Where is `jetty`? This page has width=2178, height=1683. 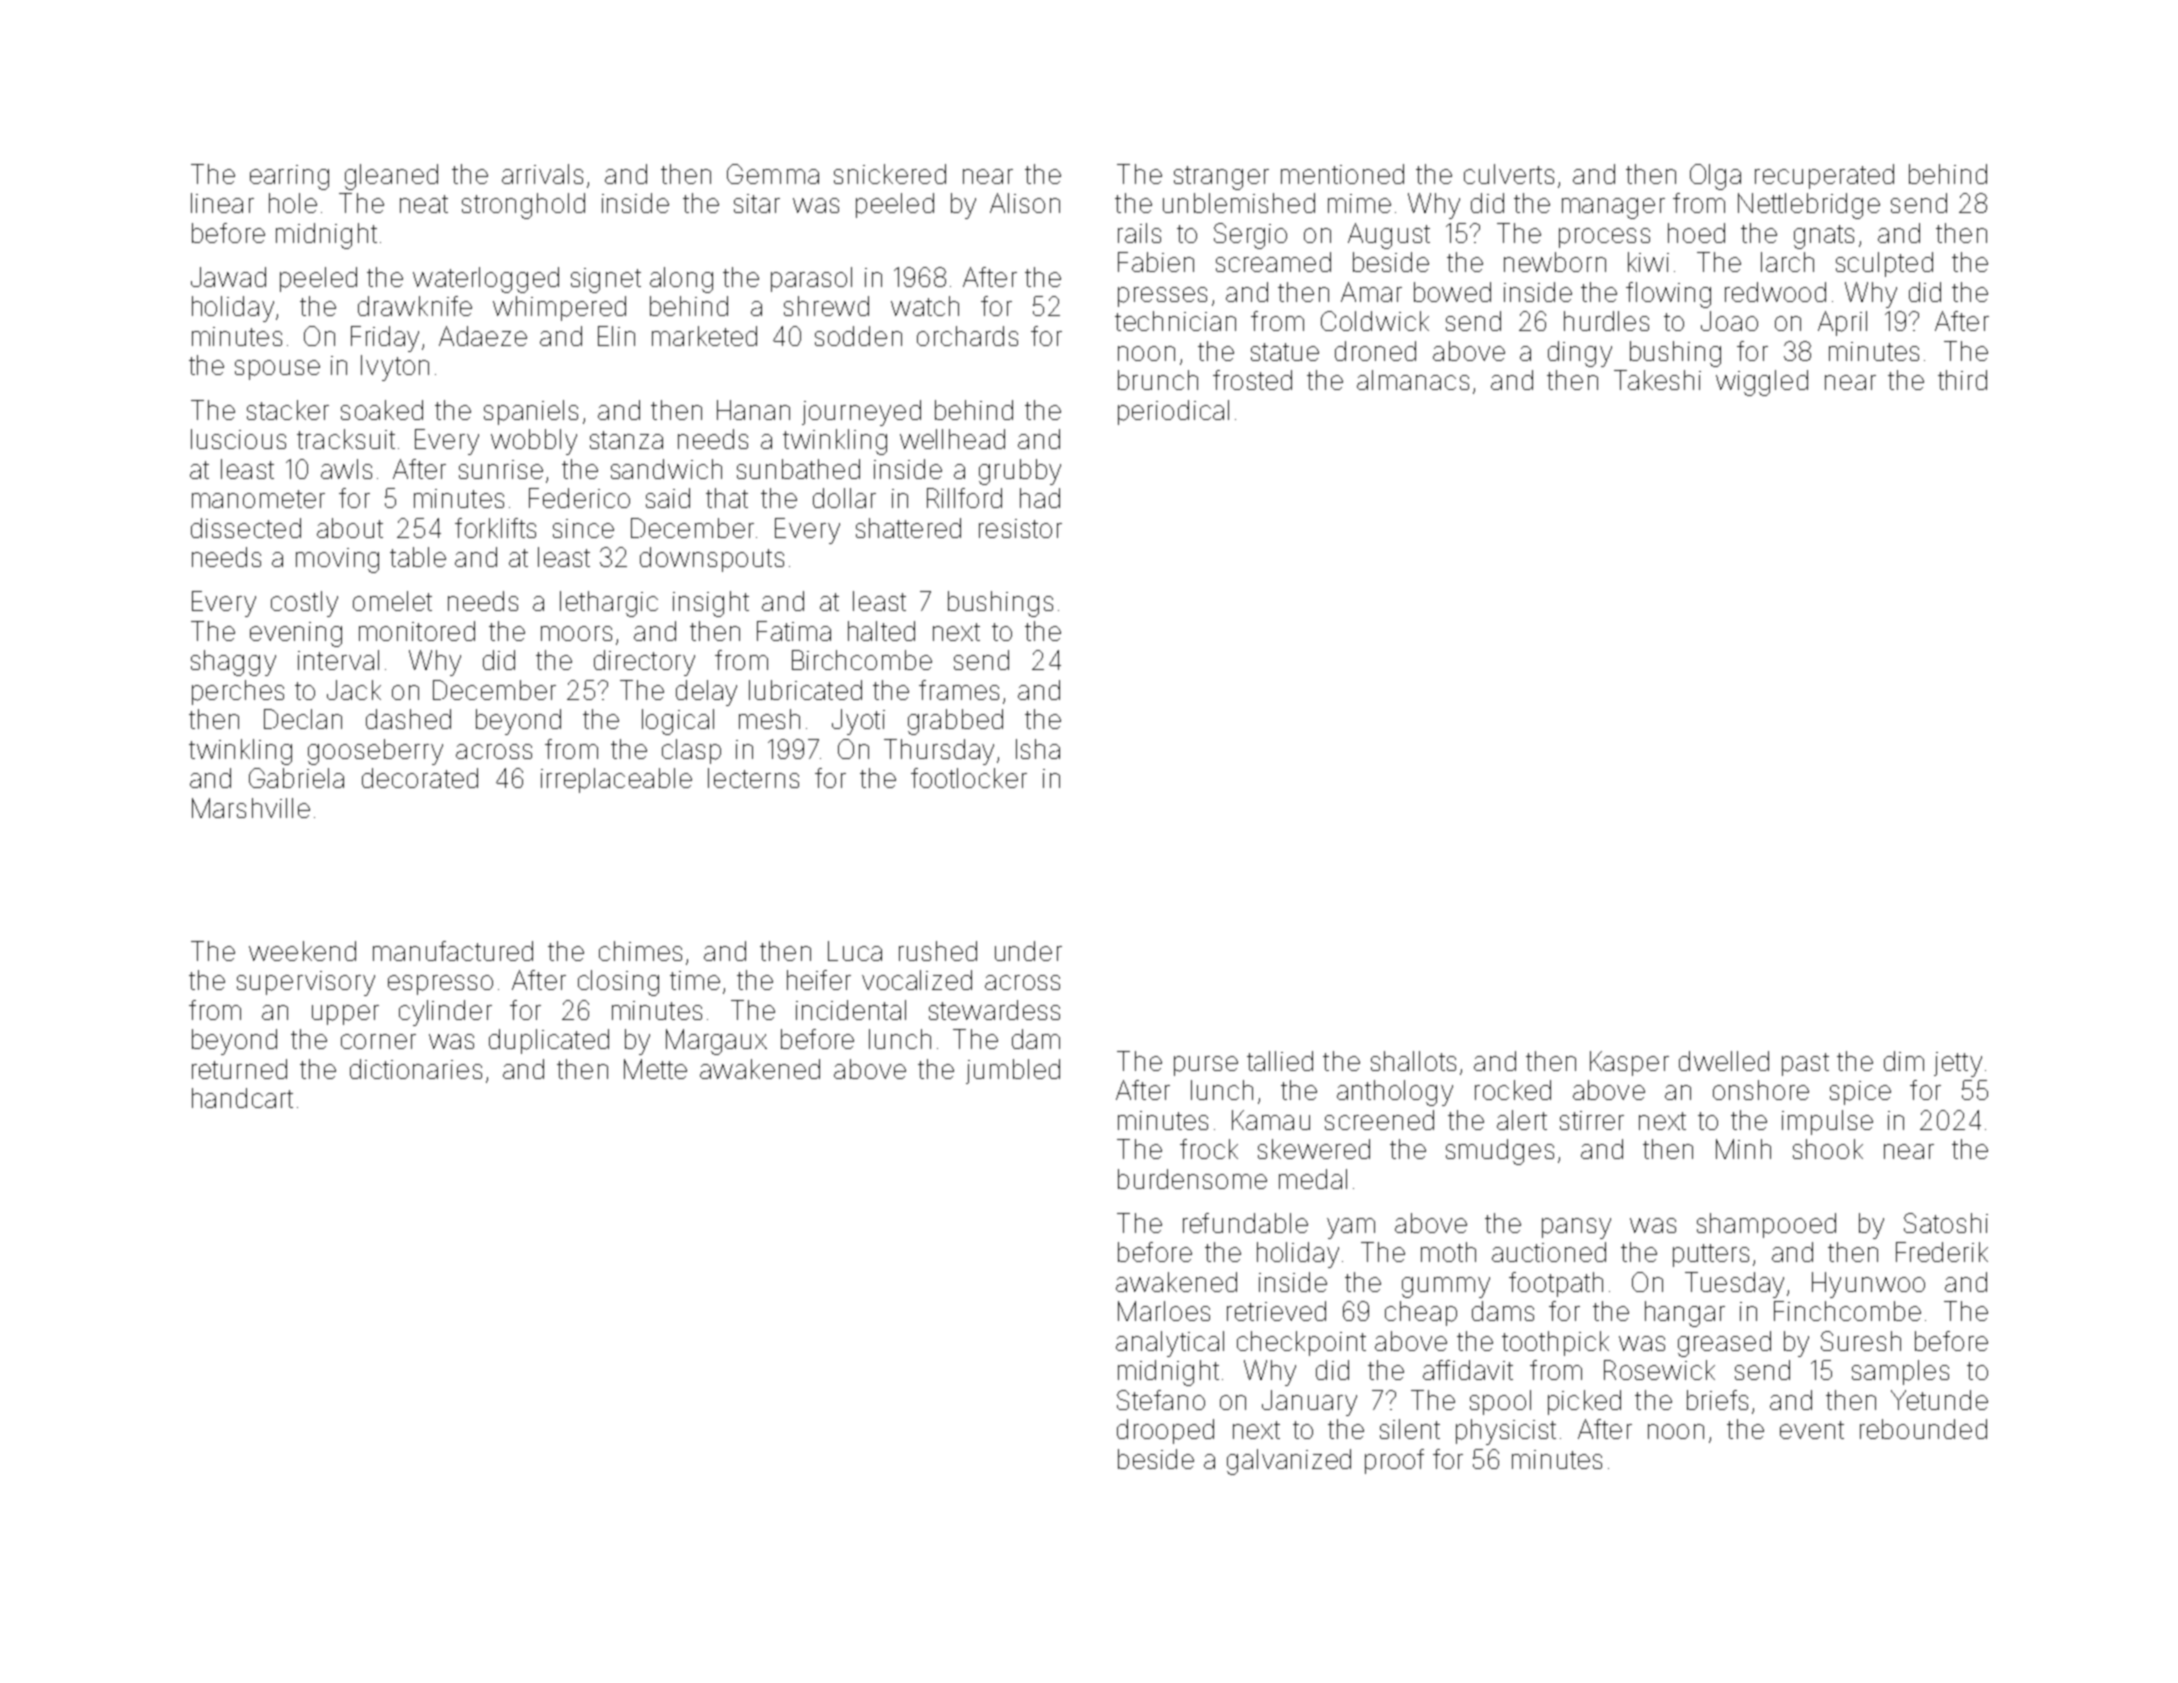
jetty is located at coordinates (1958, 1064).
